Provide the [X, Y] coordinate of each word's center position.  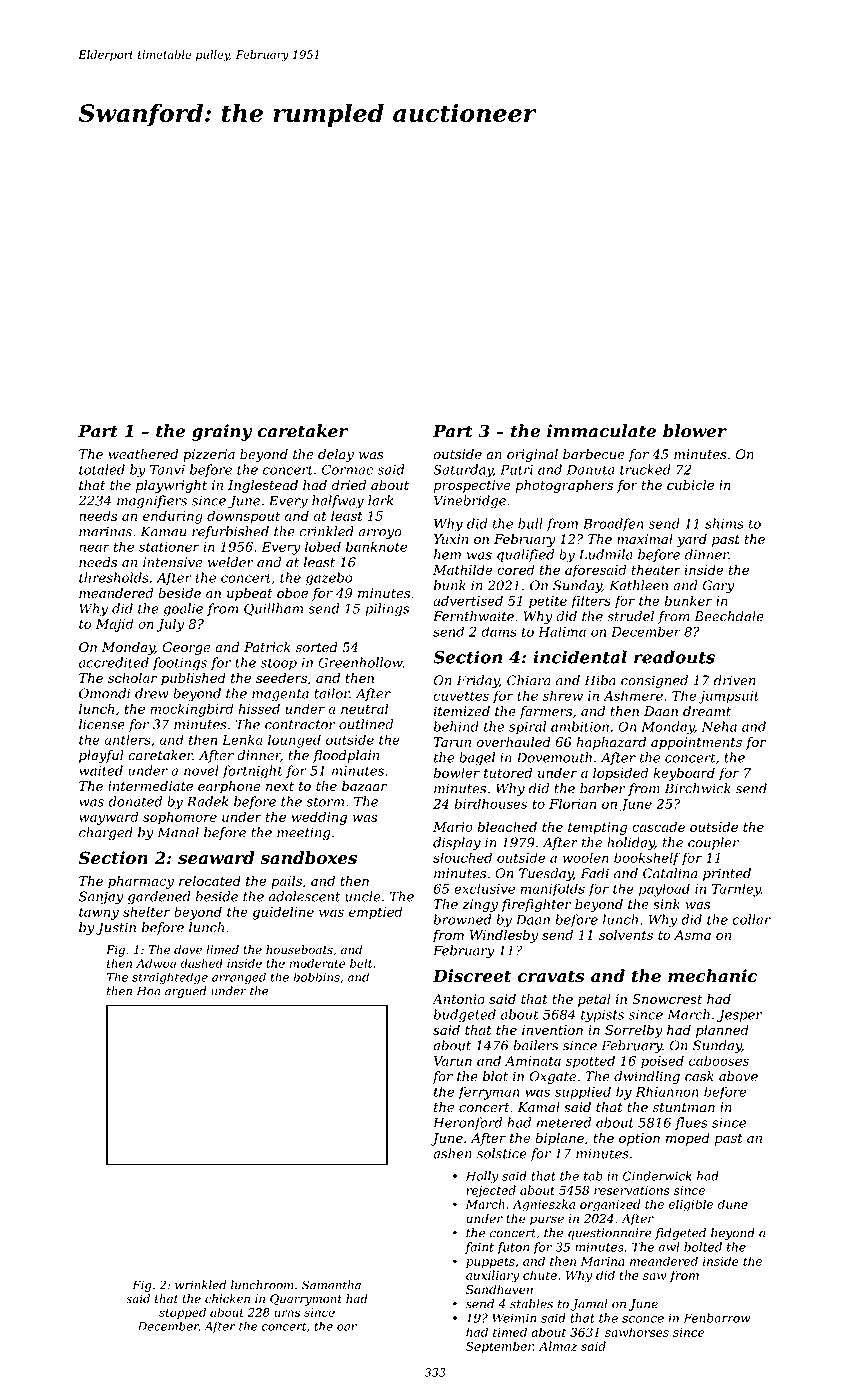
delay [336, 455]
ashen [452, 1153]
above [738, 1076]
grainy [222, 432]
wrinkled [200, 1285]
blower [695, 431]
